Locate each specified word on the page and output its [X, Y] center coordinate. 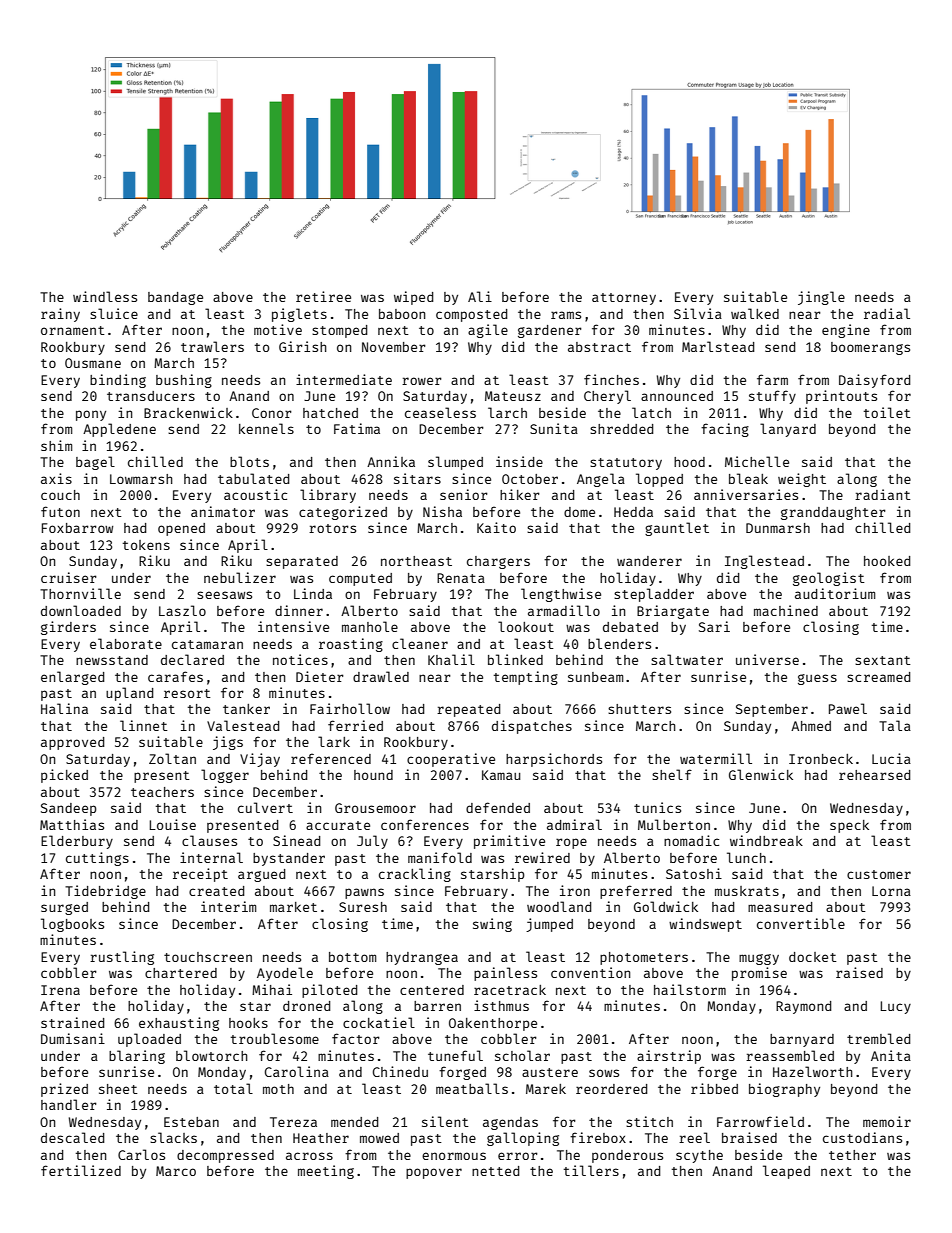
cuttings [97, 859]
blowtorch [211, 1055]
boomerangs [870, 348]
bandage [175, 298]
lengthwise [561, 595]
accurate [338, 825]
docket [813, 957]
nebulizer [240, 577]
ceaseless [440, 412]
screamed [878, 677]
